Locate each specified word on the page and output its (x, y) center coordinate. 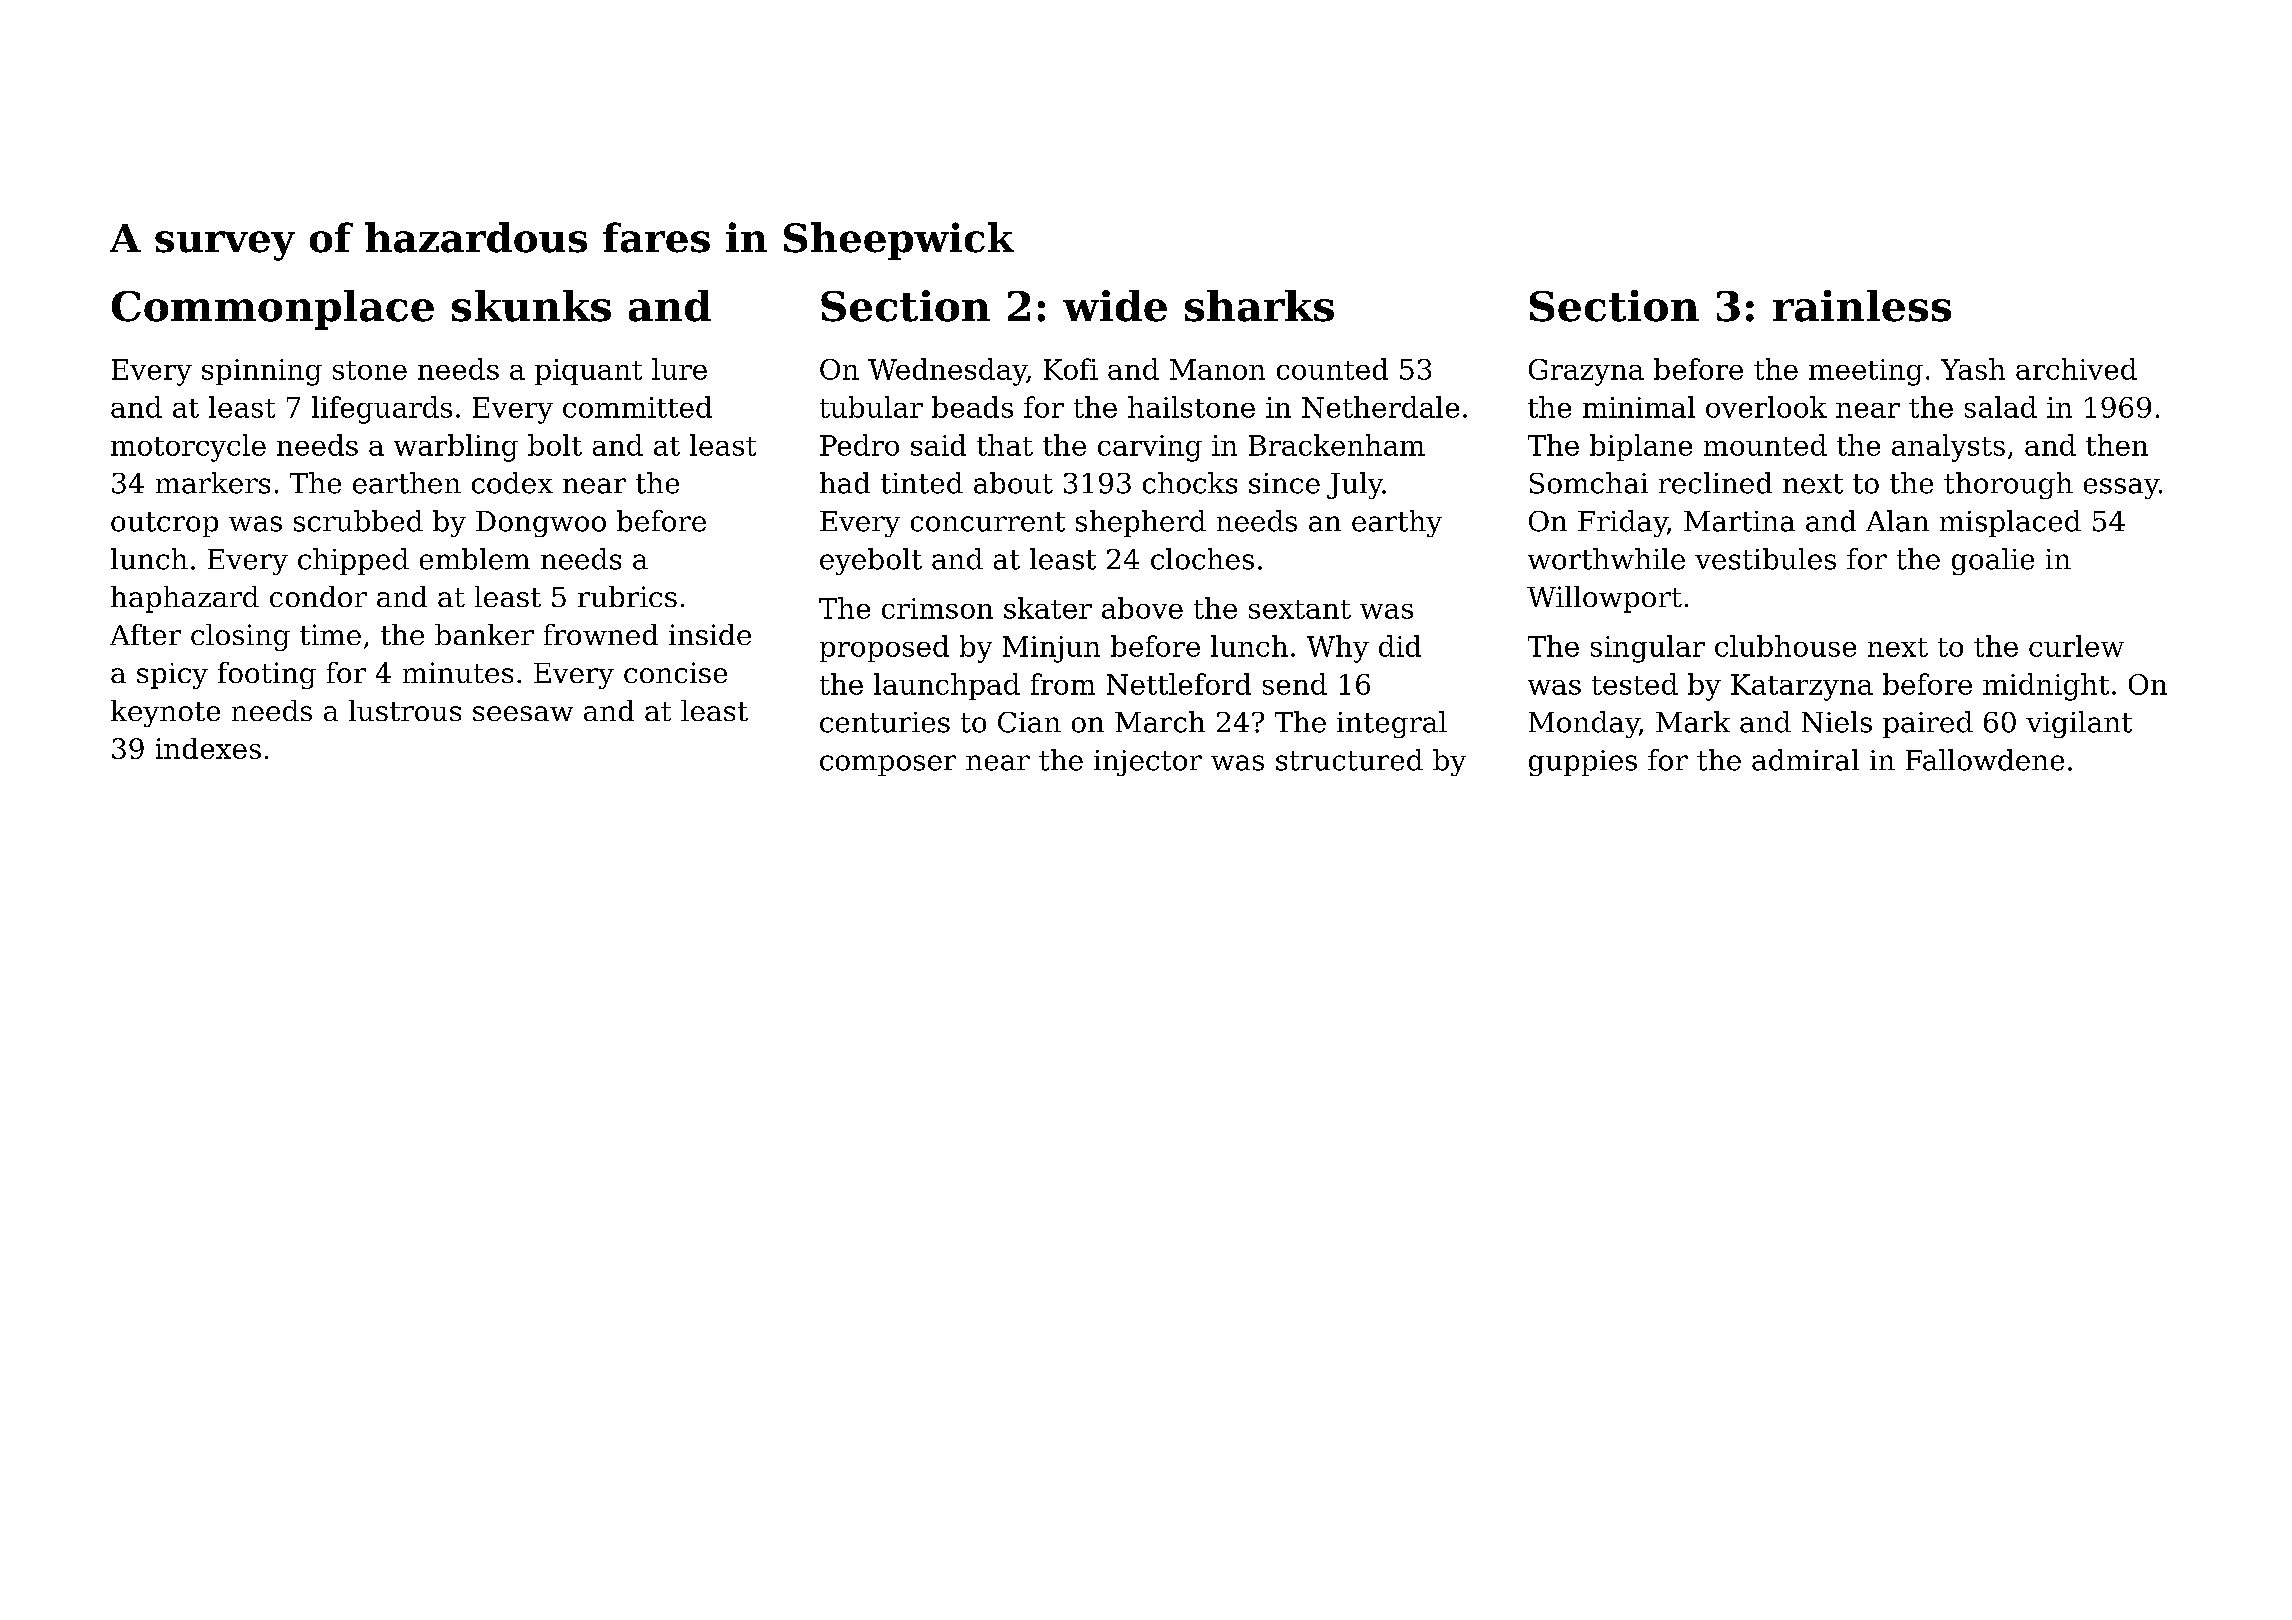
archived (2076, 369)
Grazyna (1586, 372)
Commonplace (273, 310)
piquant (588, 372)
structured (1349, 760)
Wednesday (947, 372)
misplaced (2010, 523)
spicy (172, 676)
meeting (1866, 372)
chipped (353, 561)
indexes (208, 748)
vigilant (2079, 724)
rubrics (627, 596)
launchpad (947, 686)
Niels (1837, 722)
